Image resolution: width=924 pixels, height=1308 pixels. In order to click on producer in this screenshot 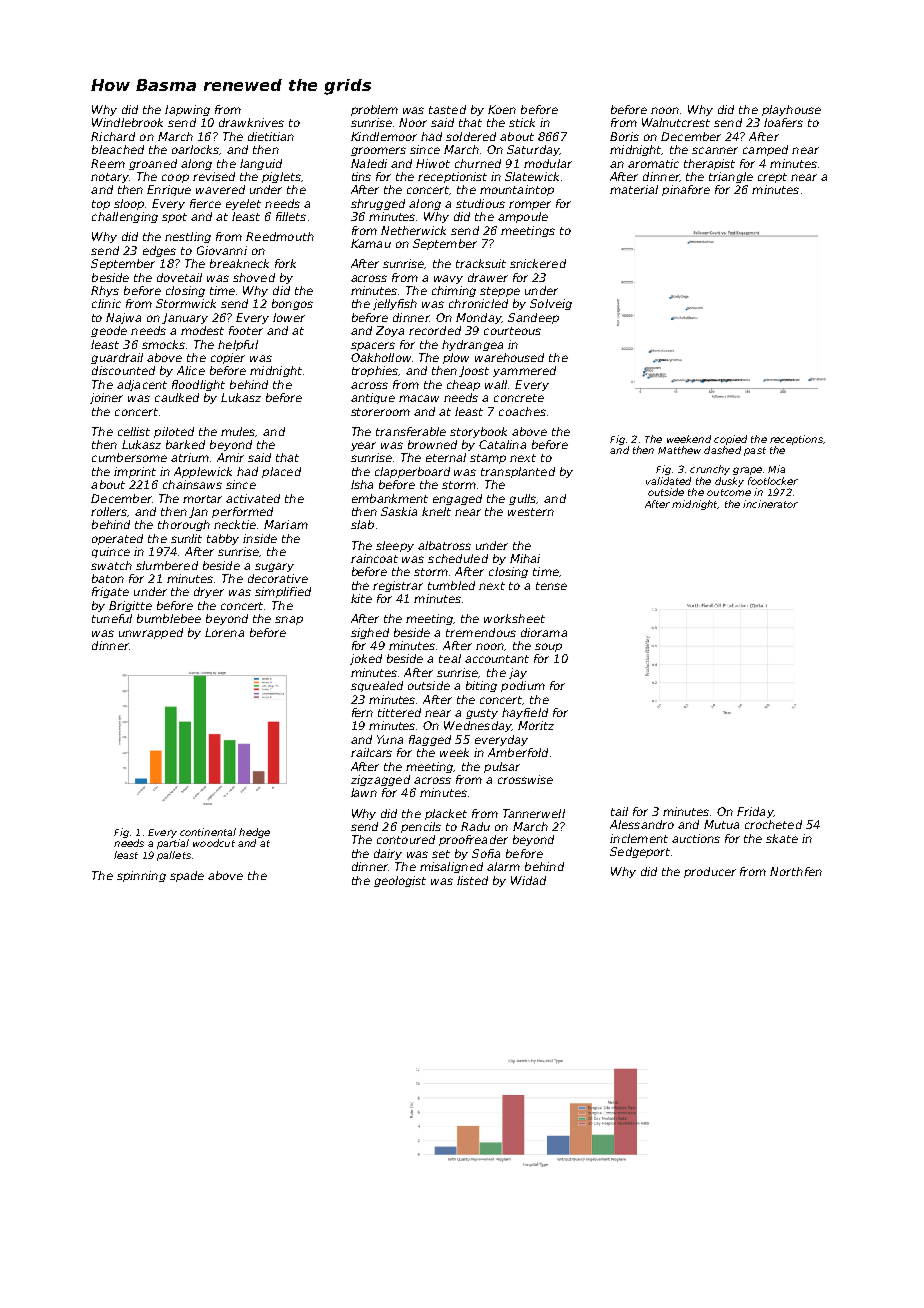, I will do `click(710, 872)`.
